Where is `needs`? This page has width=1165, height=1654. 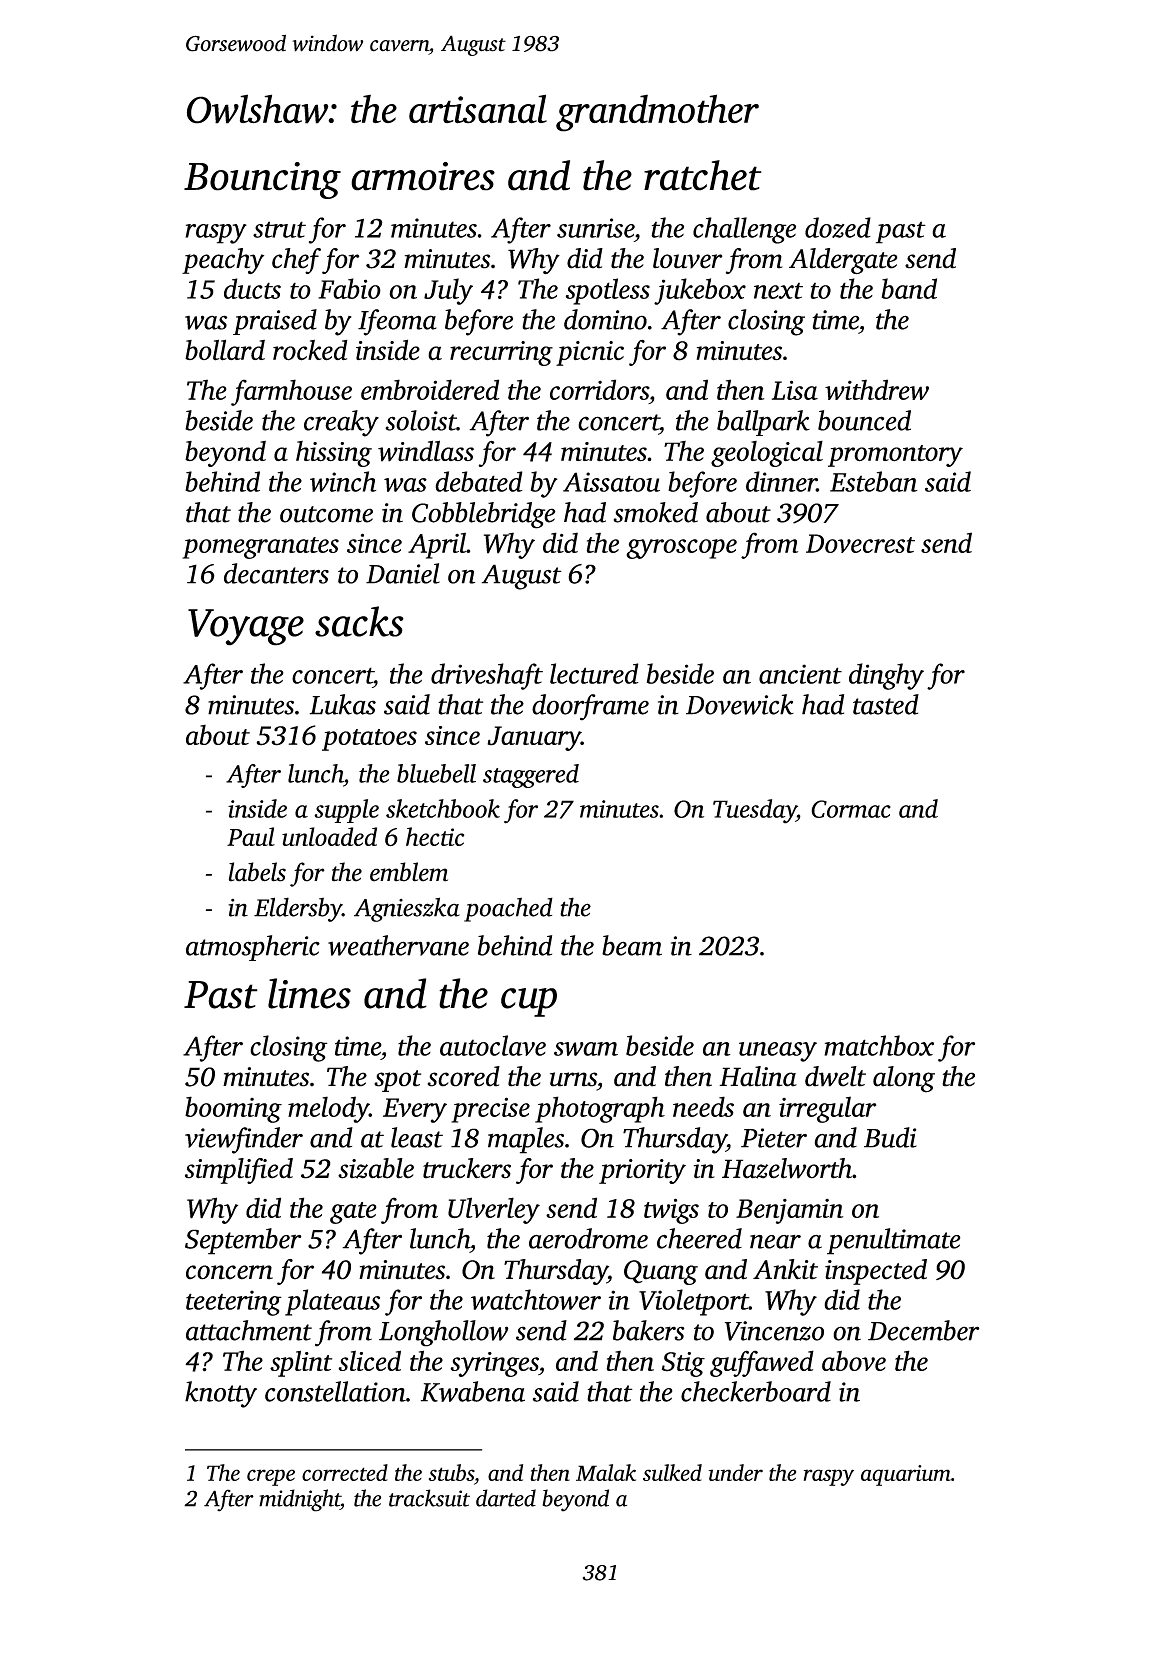
needs is located at coordinates (703, 1106).
